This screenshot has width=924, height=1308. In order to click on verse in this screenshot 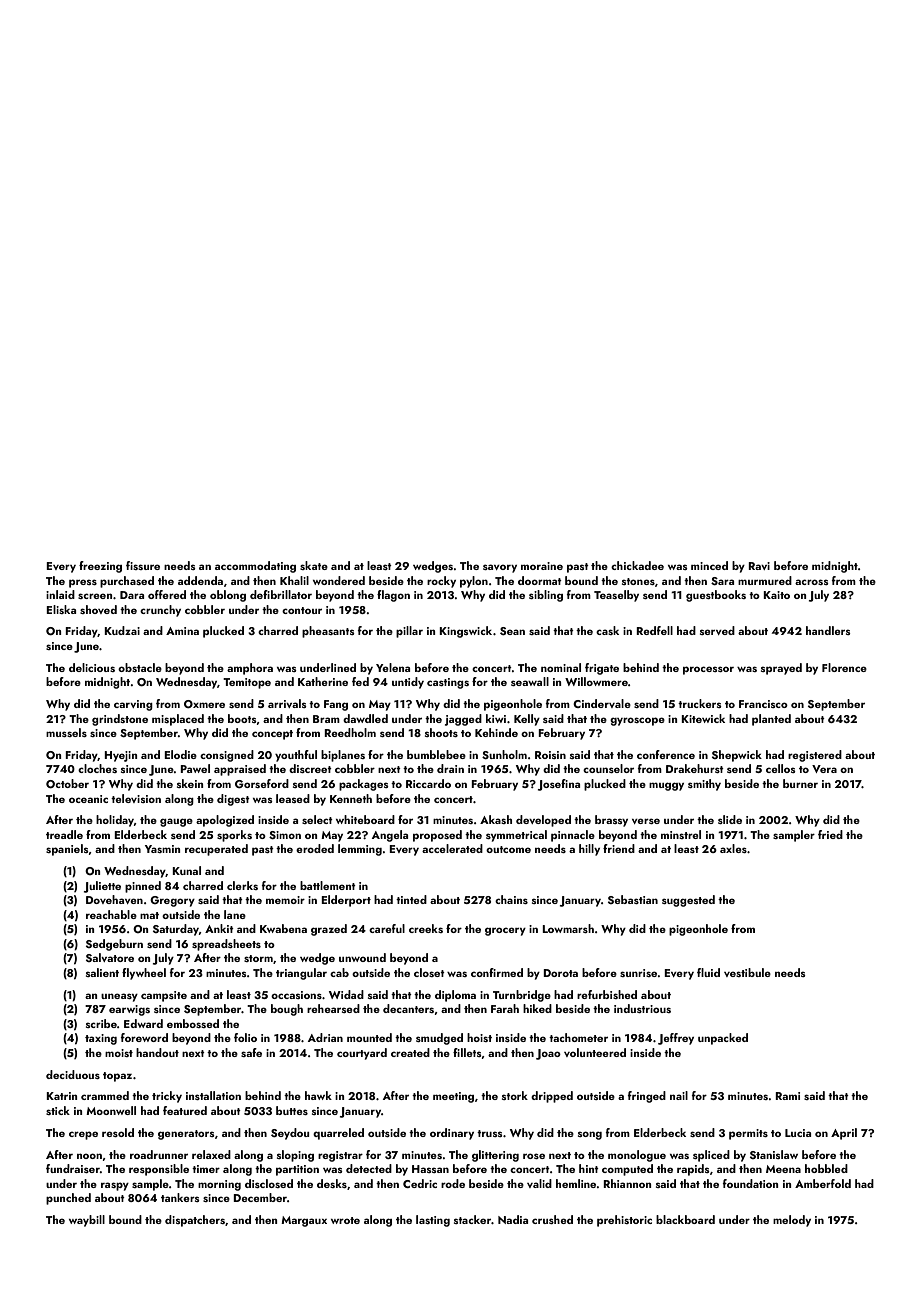, I will do `click(646, 821)`.
